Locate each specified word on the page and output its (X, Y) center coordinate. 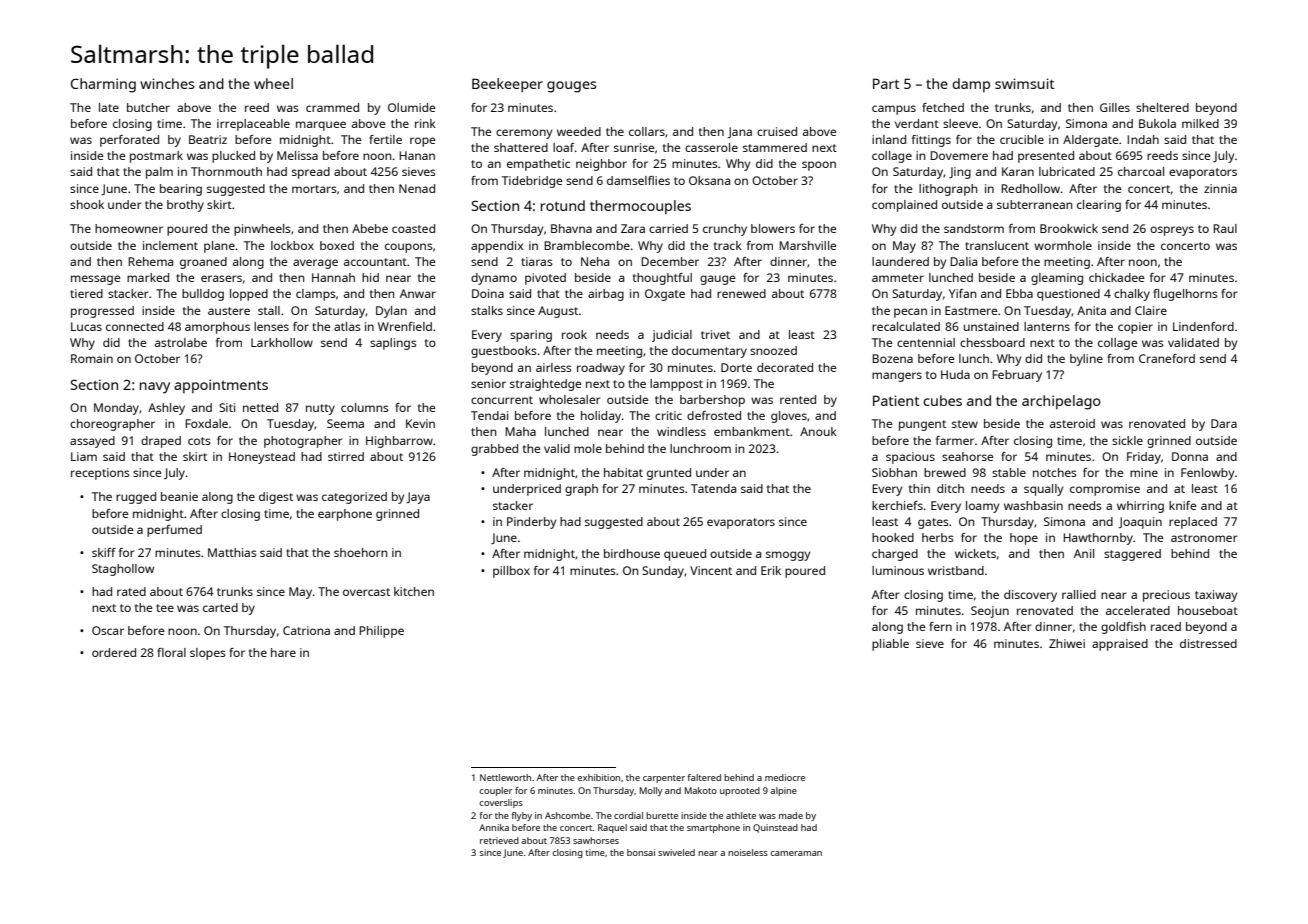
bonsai (641, 852)
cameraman (796, 853)
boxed (337, 245)
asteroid (1072, 423)
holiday (601, 417)
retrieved (499, 840)
